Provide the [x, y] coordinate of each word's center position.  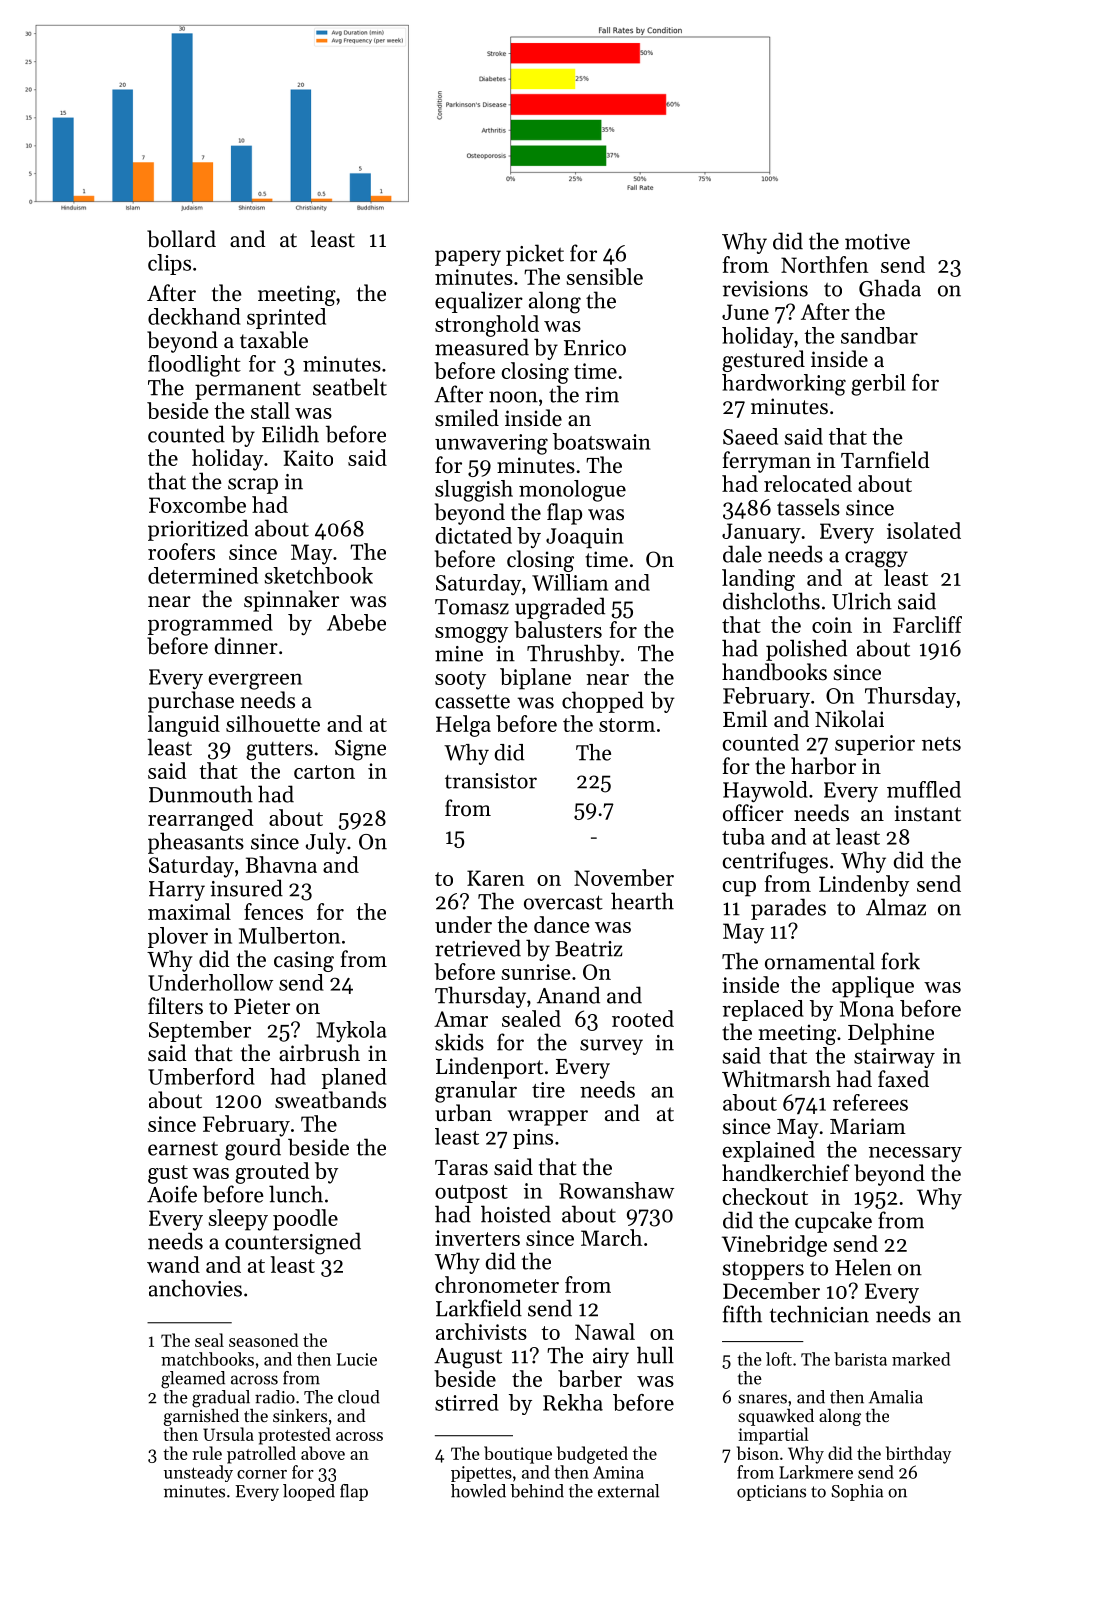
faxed [903, 1079]
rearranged [200, 820]
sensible [605, 276]
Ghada [890, 288]
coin [832, 625]
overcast [563, 902]
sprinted [286, 318]
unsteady [198, 1473]
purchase [191, 702]
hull [655, 1355]
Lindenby [864, 886]
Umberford [201, 1076]
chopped [603, 702]
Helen [863, 1267]
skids [459, 1042]
